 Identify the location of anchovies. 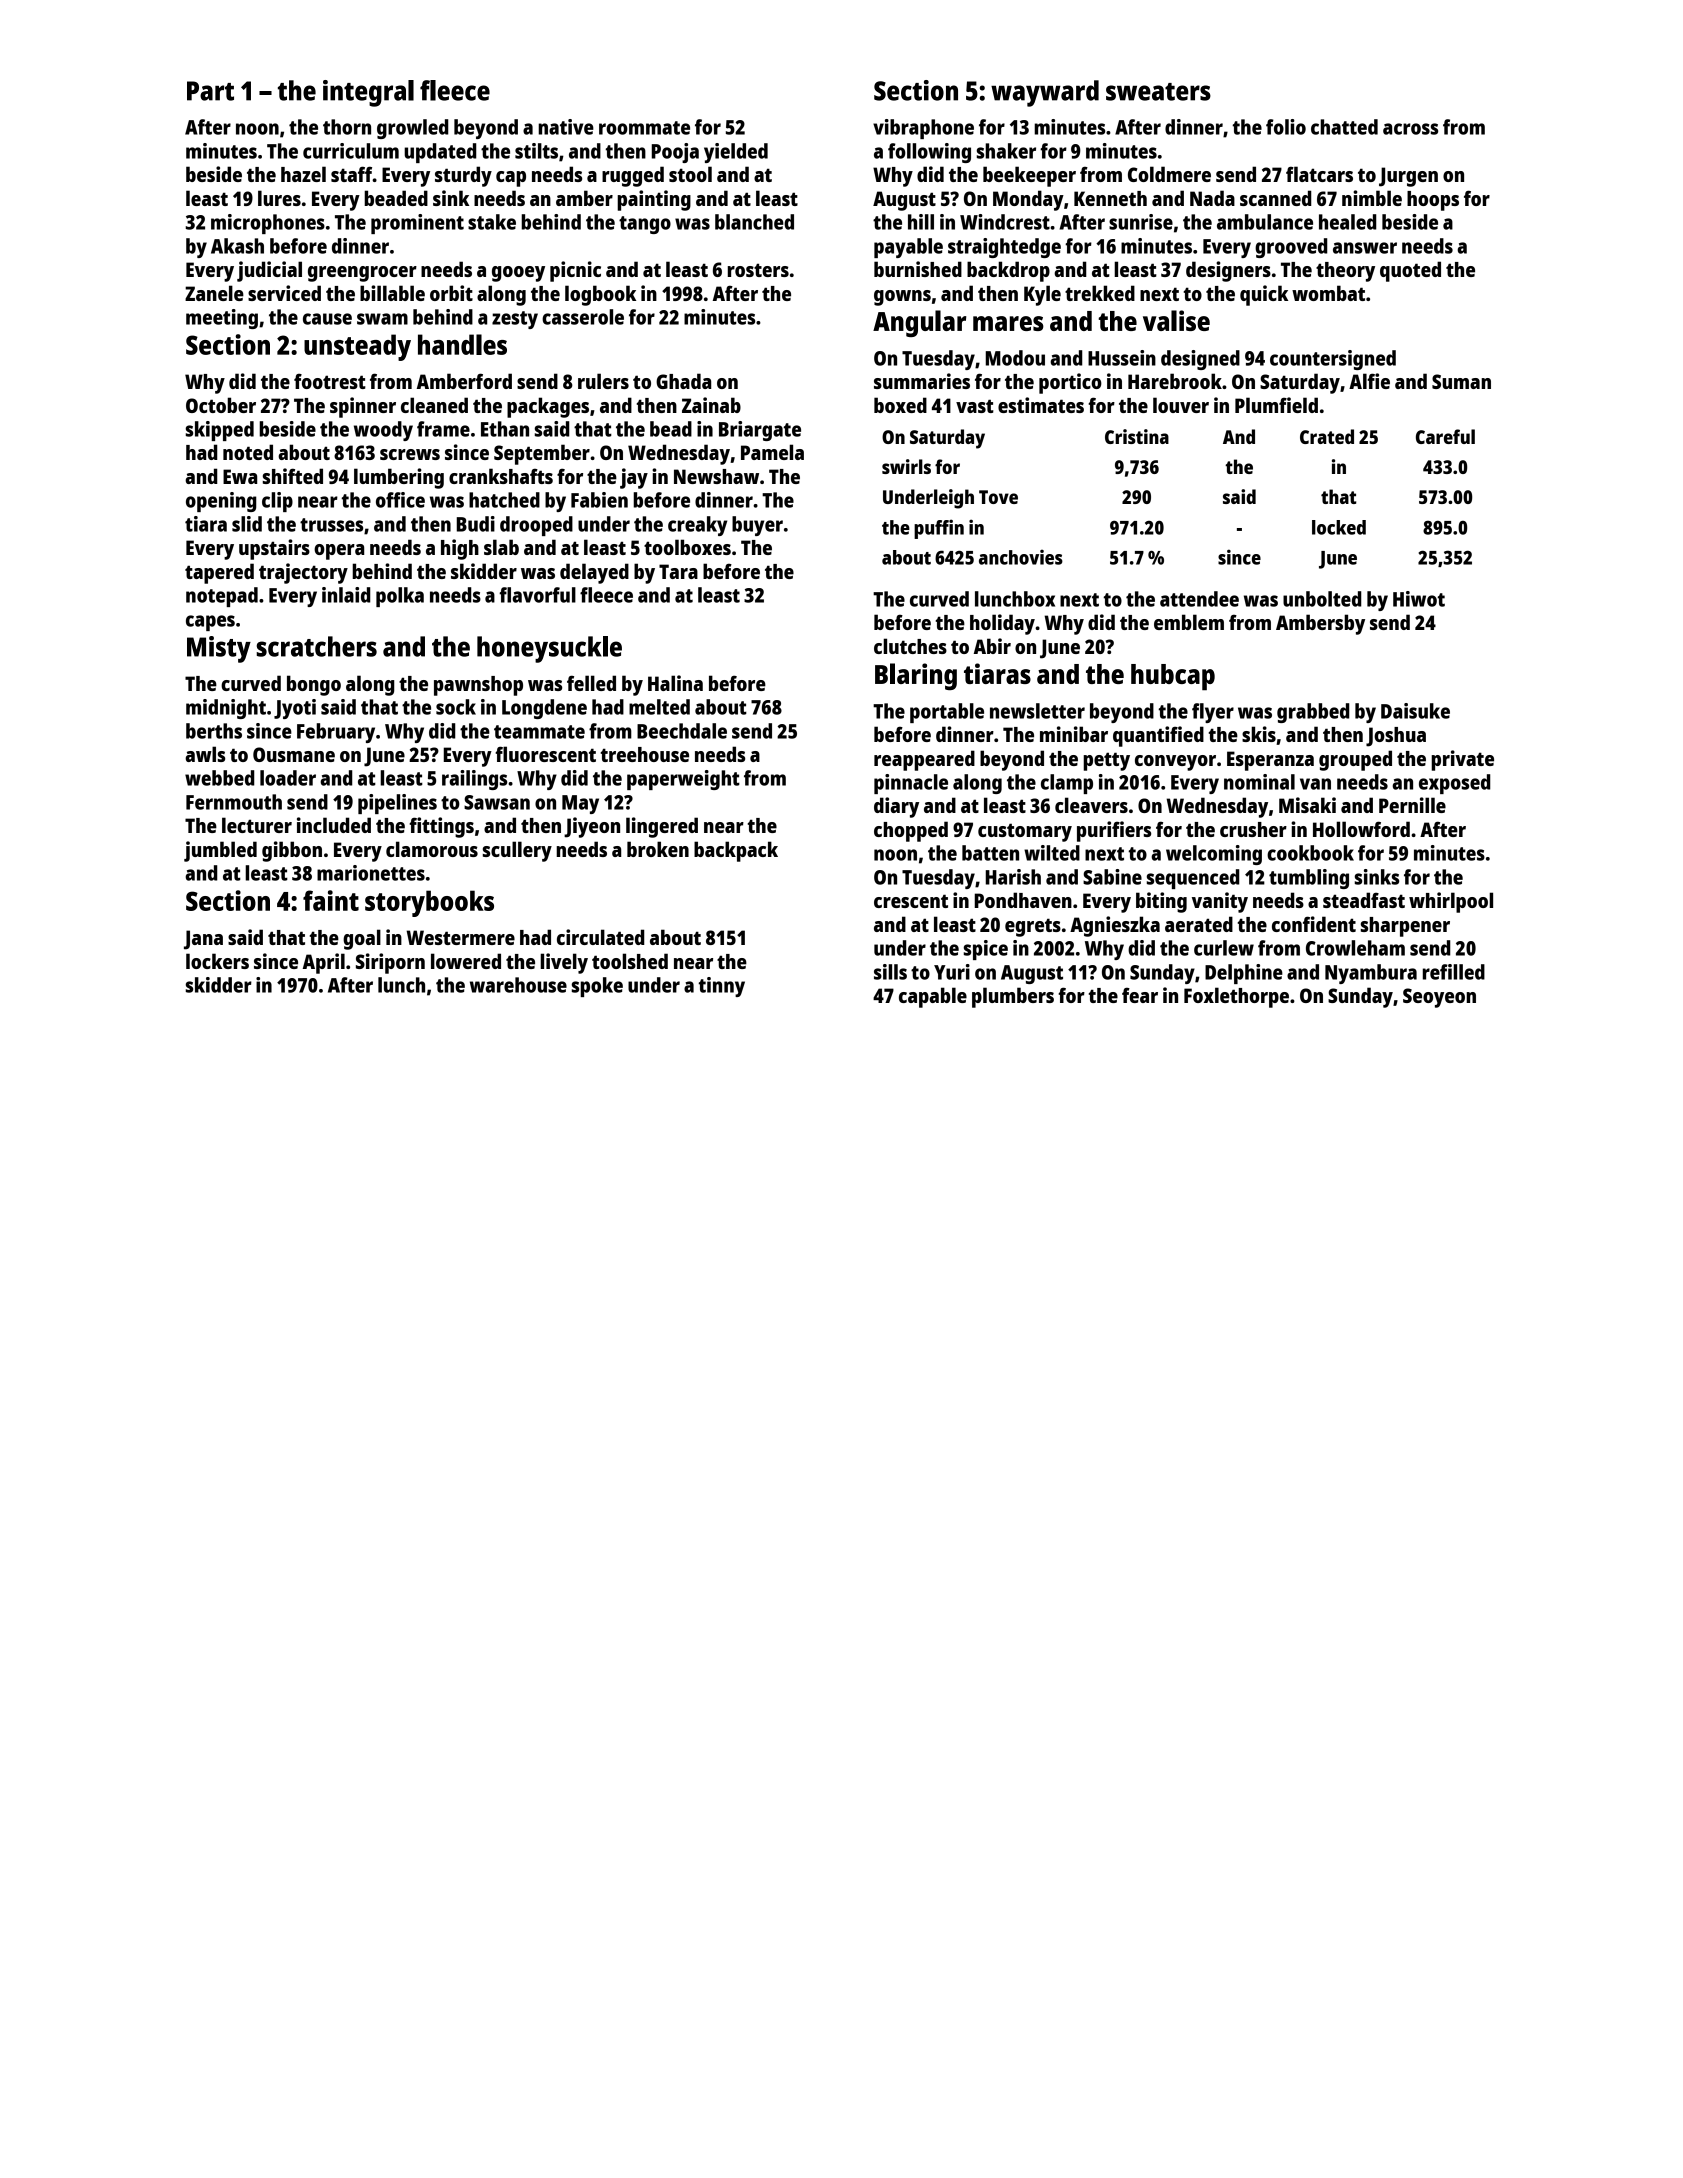
(1021, 557).
